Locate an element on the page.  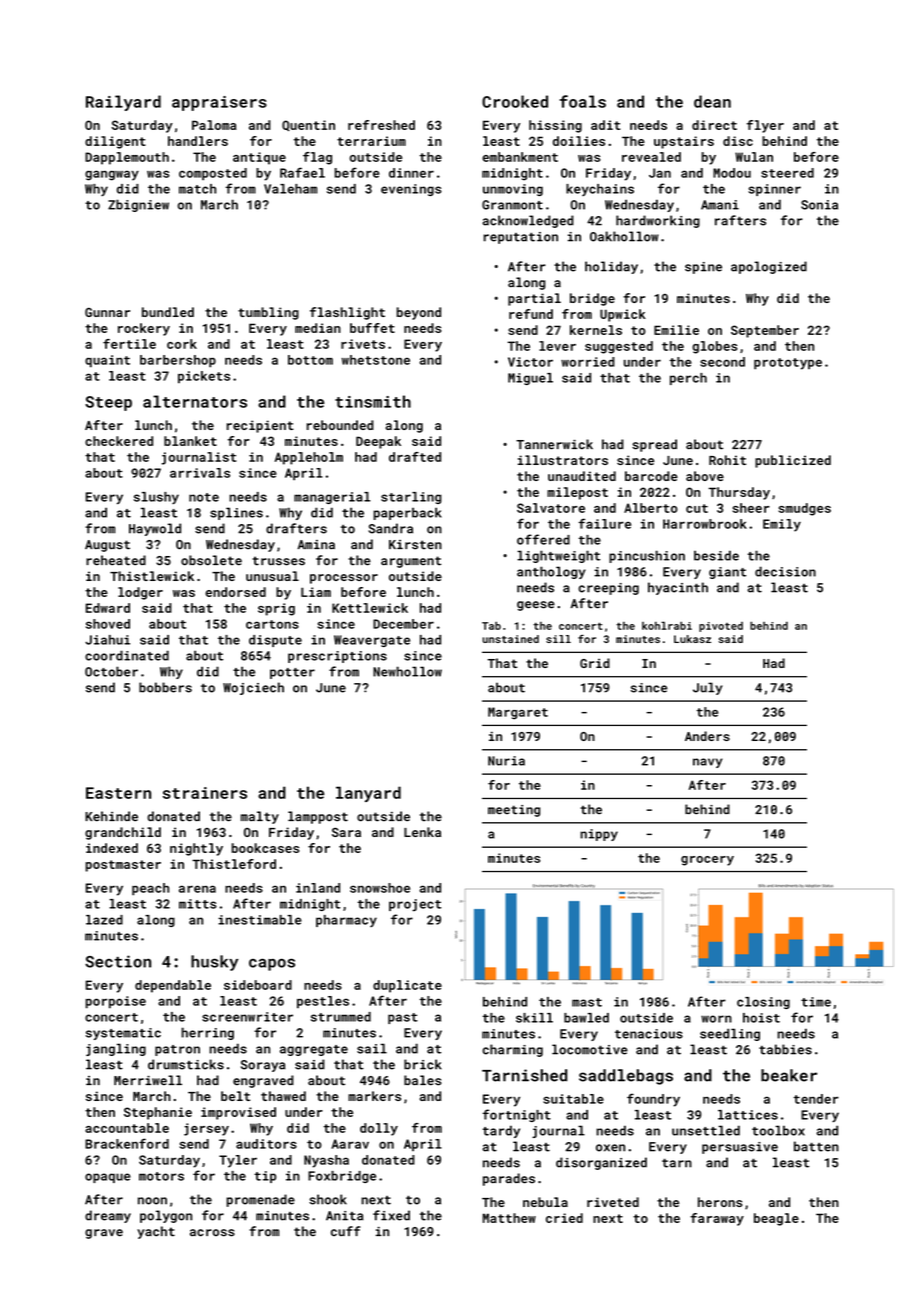
Lenka is located at coordinates (422, 832).
